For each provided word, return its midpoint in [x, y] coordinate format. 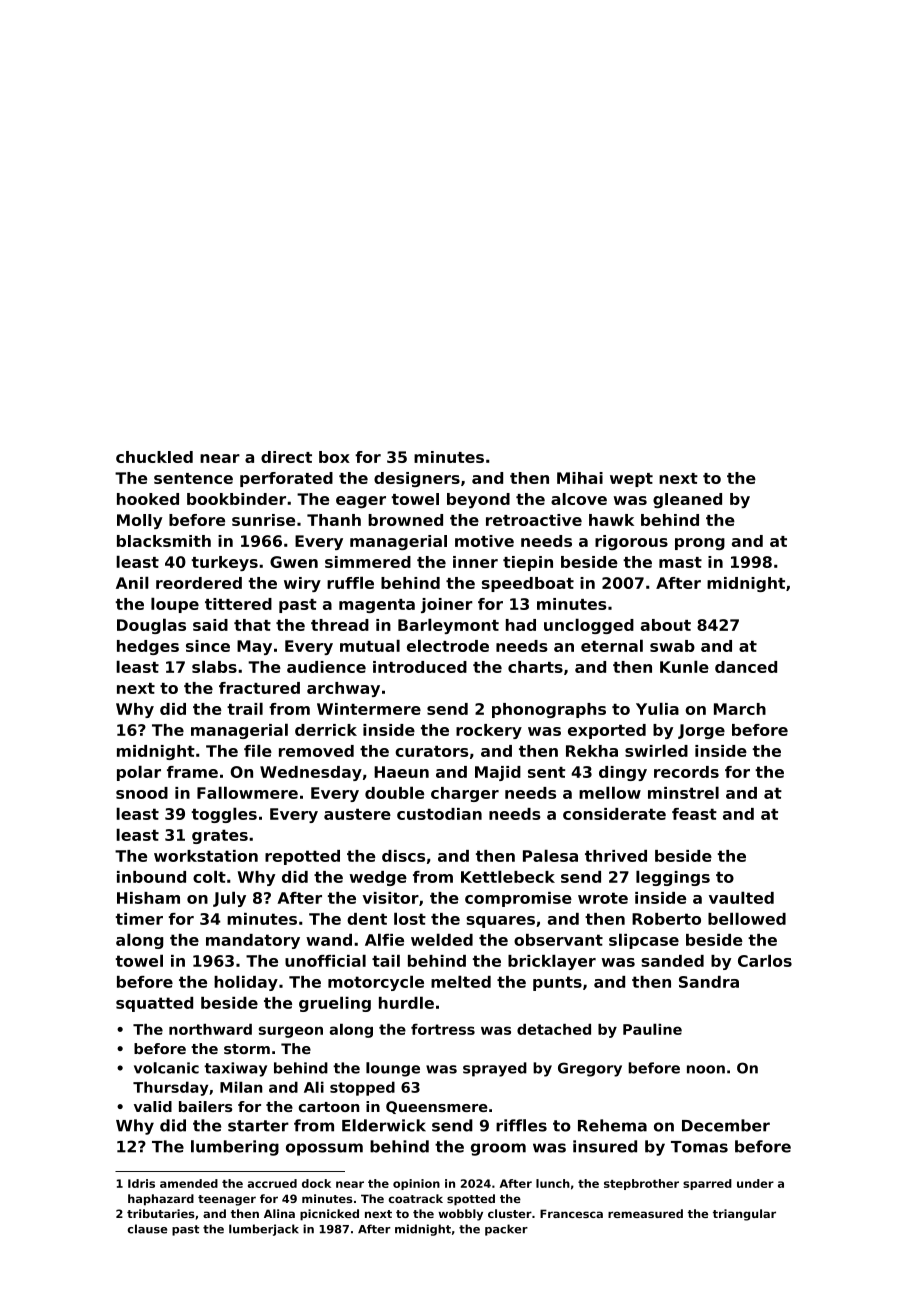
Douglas [151, 626]
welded [442, 939]
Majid [498, 773]
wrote [603, 898]
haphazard [161, 1200]
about [666, 625]
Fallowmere [247, 792]
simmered [368, 562]
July [229, 899]
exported [607, 731]
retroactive [534, 520]
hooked [148, 499]
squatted [154, 1004]
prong [700, 544]
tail [386, 960]
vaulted [741, 897]
